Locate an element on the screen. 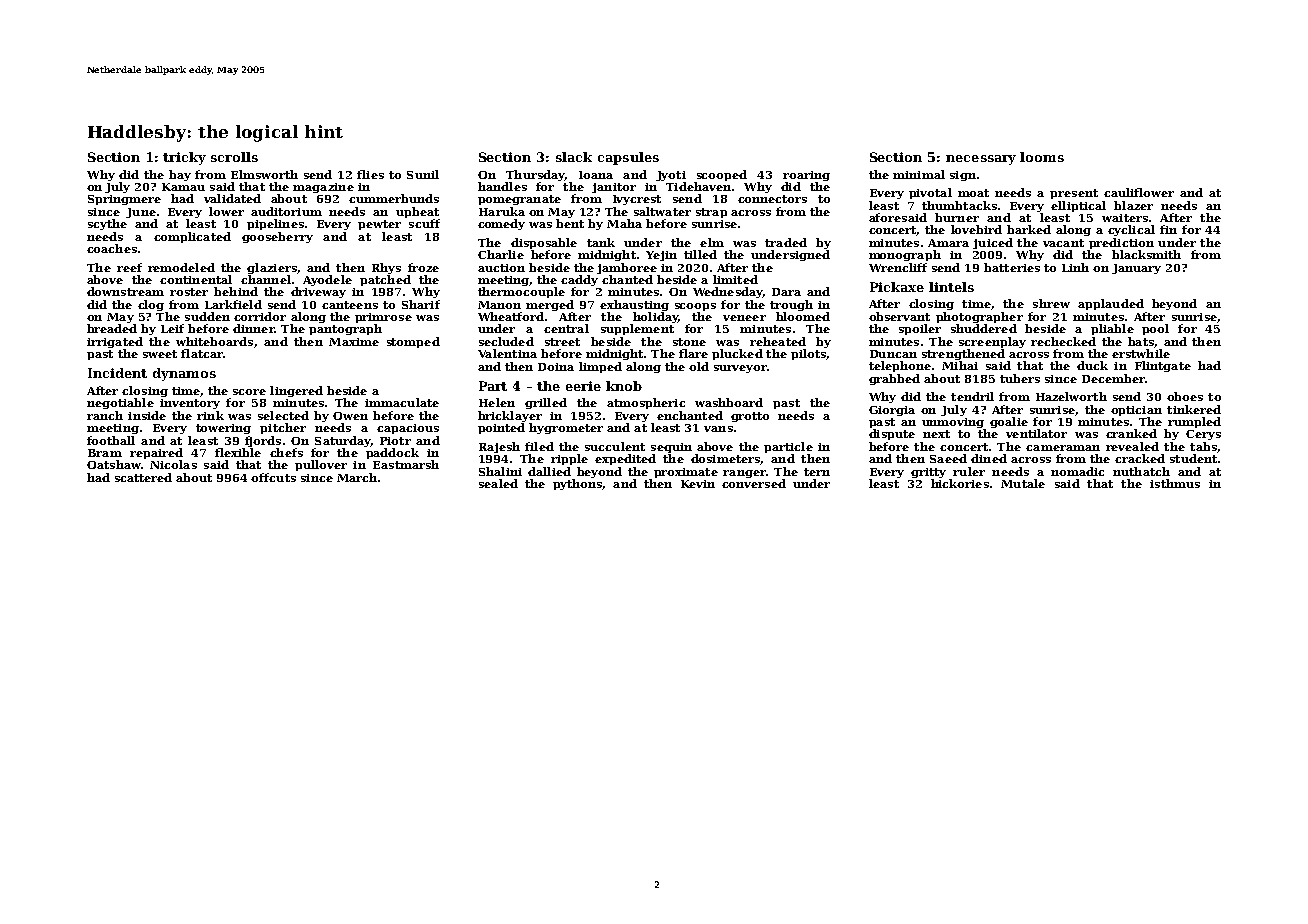 Image resolution: width=1308 pixels, height=924 pixels. ranch is located at coordinates (105, 415).
